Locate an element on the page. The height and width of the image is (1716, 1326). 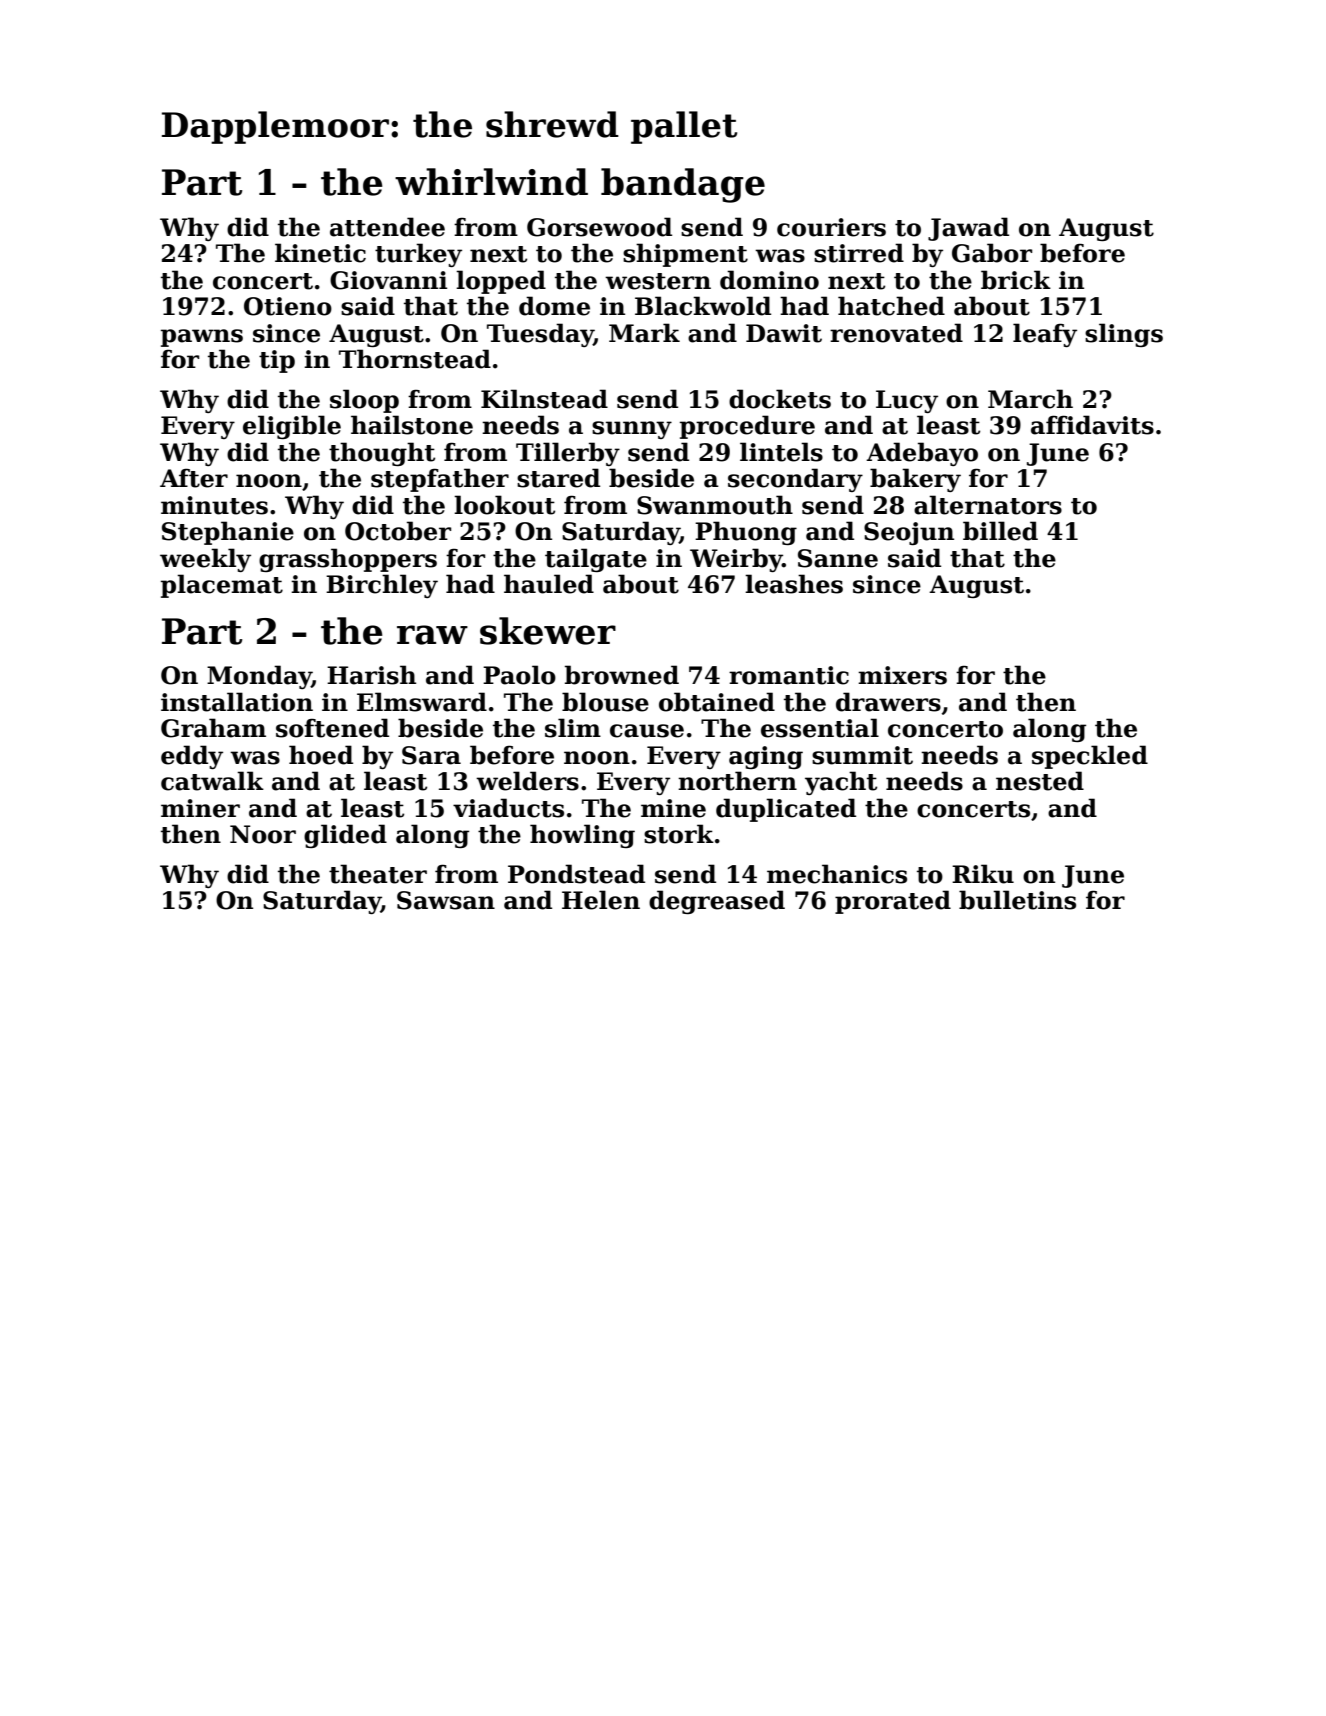
Mark is located at coordinates (644, 333).
